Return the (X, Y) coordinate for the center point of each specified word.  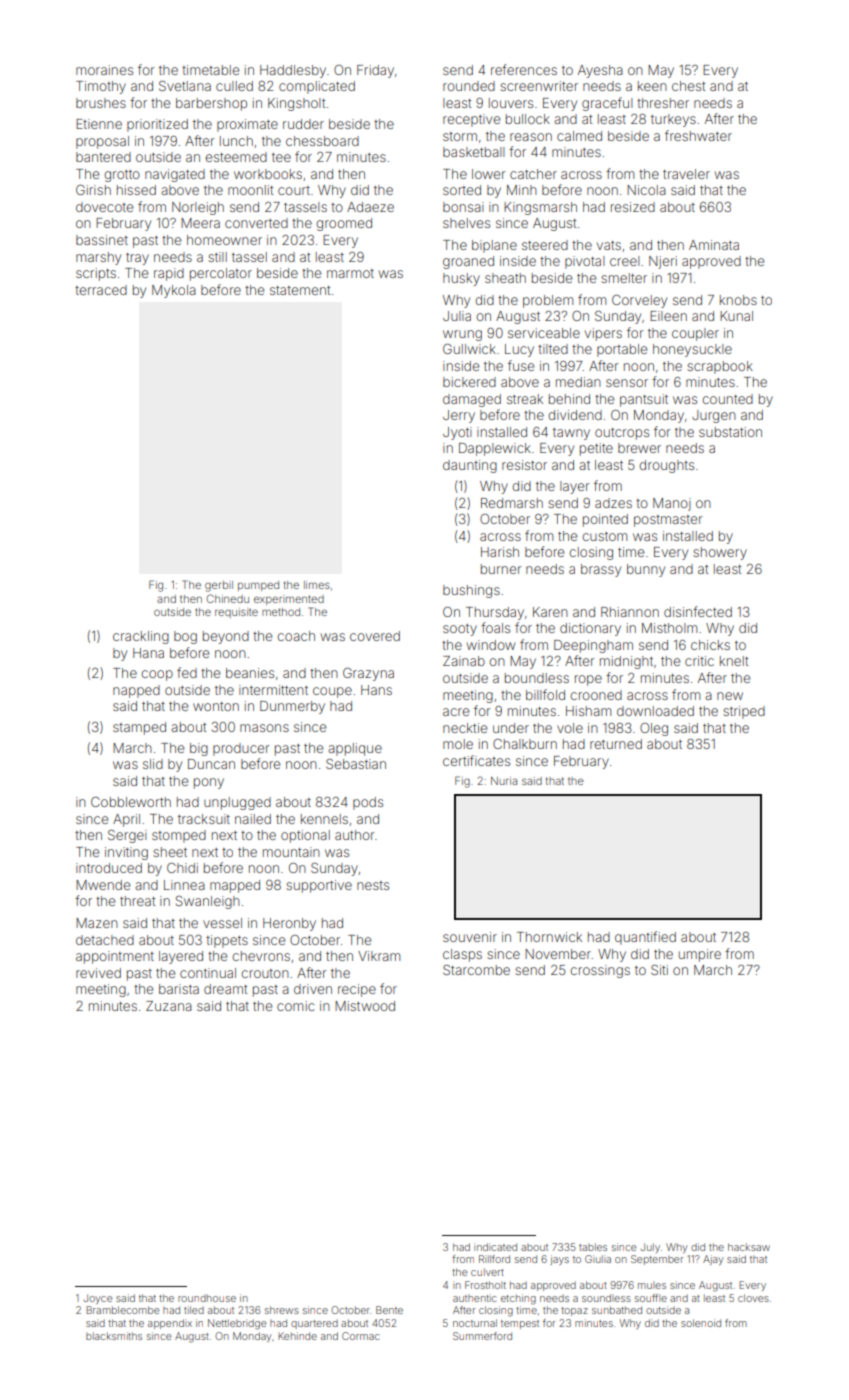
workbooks (268, 174)
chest (688, 86)
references (524, 69)
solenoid (701, 1323)
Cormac (360, 1336)
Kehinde (297, 1336)
